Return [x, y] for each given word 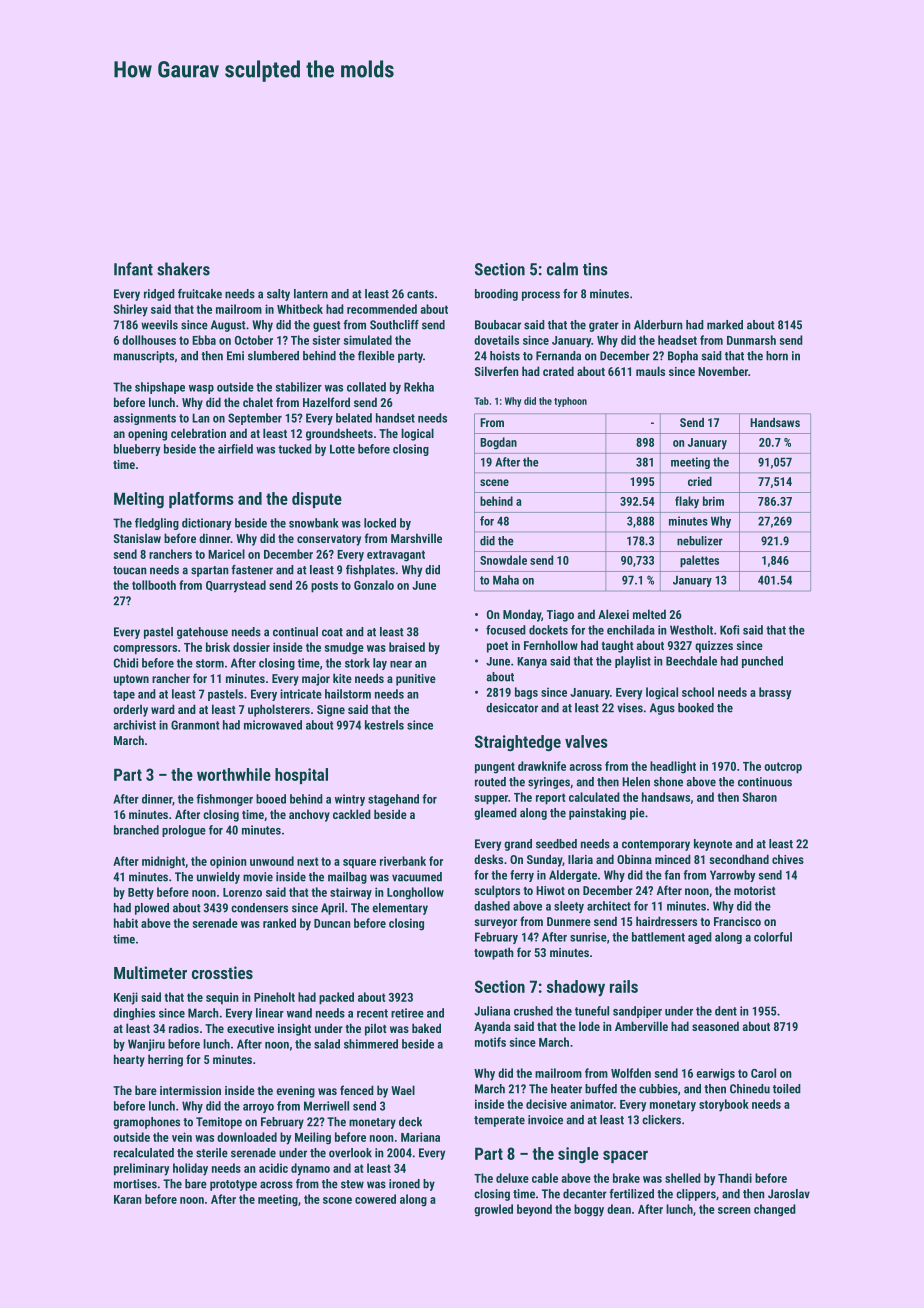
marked [725, 325]
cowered [375, 1199]
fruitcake [200, 294]
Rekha [419, 387]
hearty [129, 1060]
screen [734, 1210]
